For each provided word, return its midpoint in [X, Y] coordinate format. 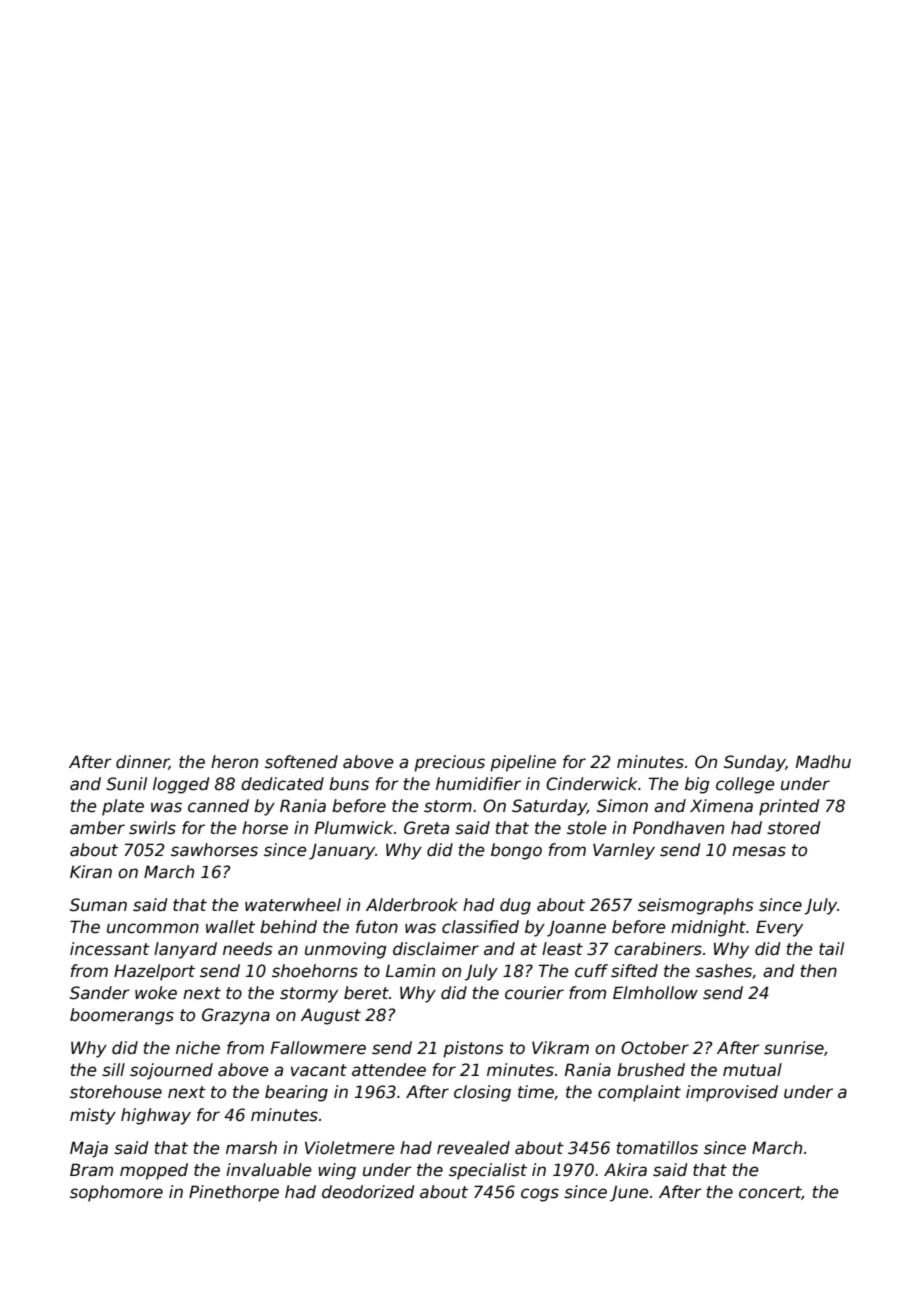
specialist [488, 1171]
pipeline [523, 763]
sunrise [794, 1048]
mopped [154, 1171]
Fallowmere [318, 1048]
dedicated [282, 784]
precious [449, 763]
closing [482, 1093]
